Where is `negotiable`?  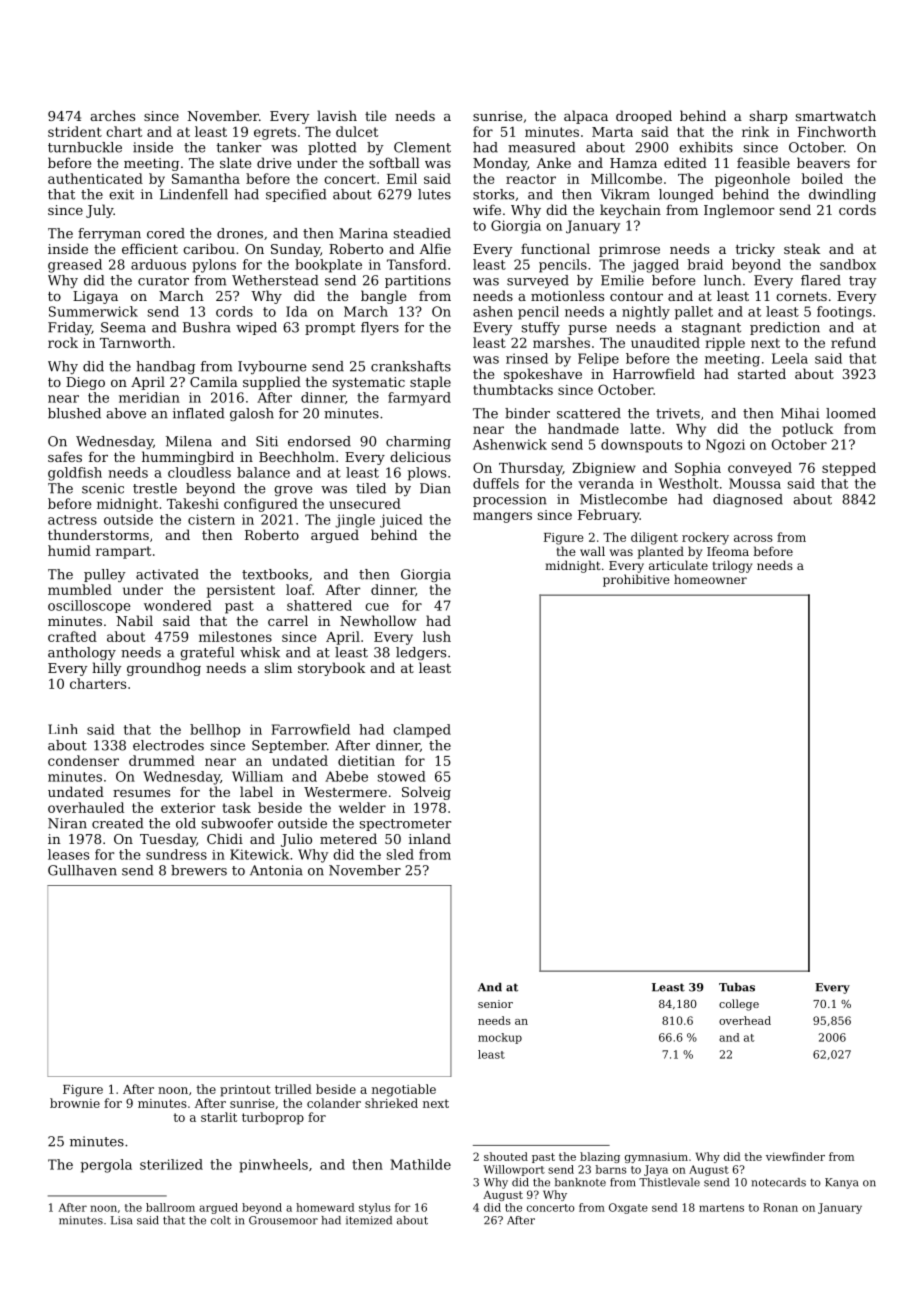 negotiable is located at coordinates (404, 1090).
